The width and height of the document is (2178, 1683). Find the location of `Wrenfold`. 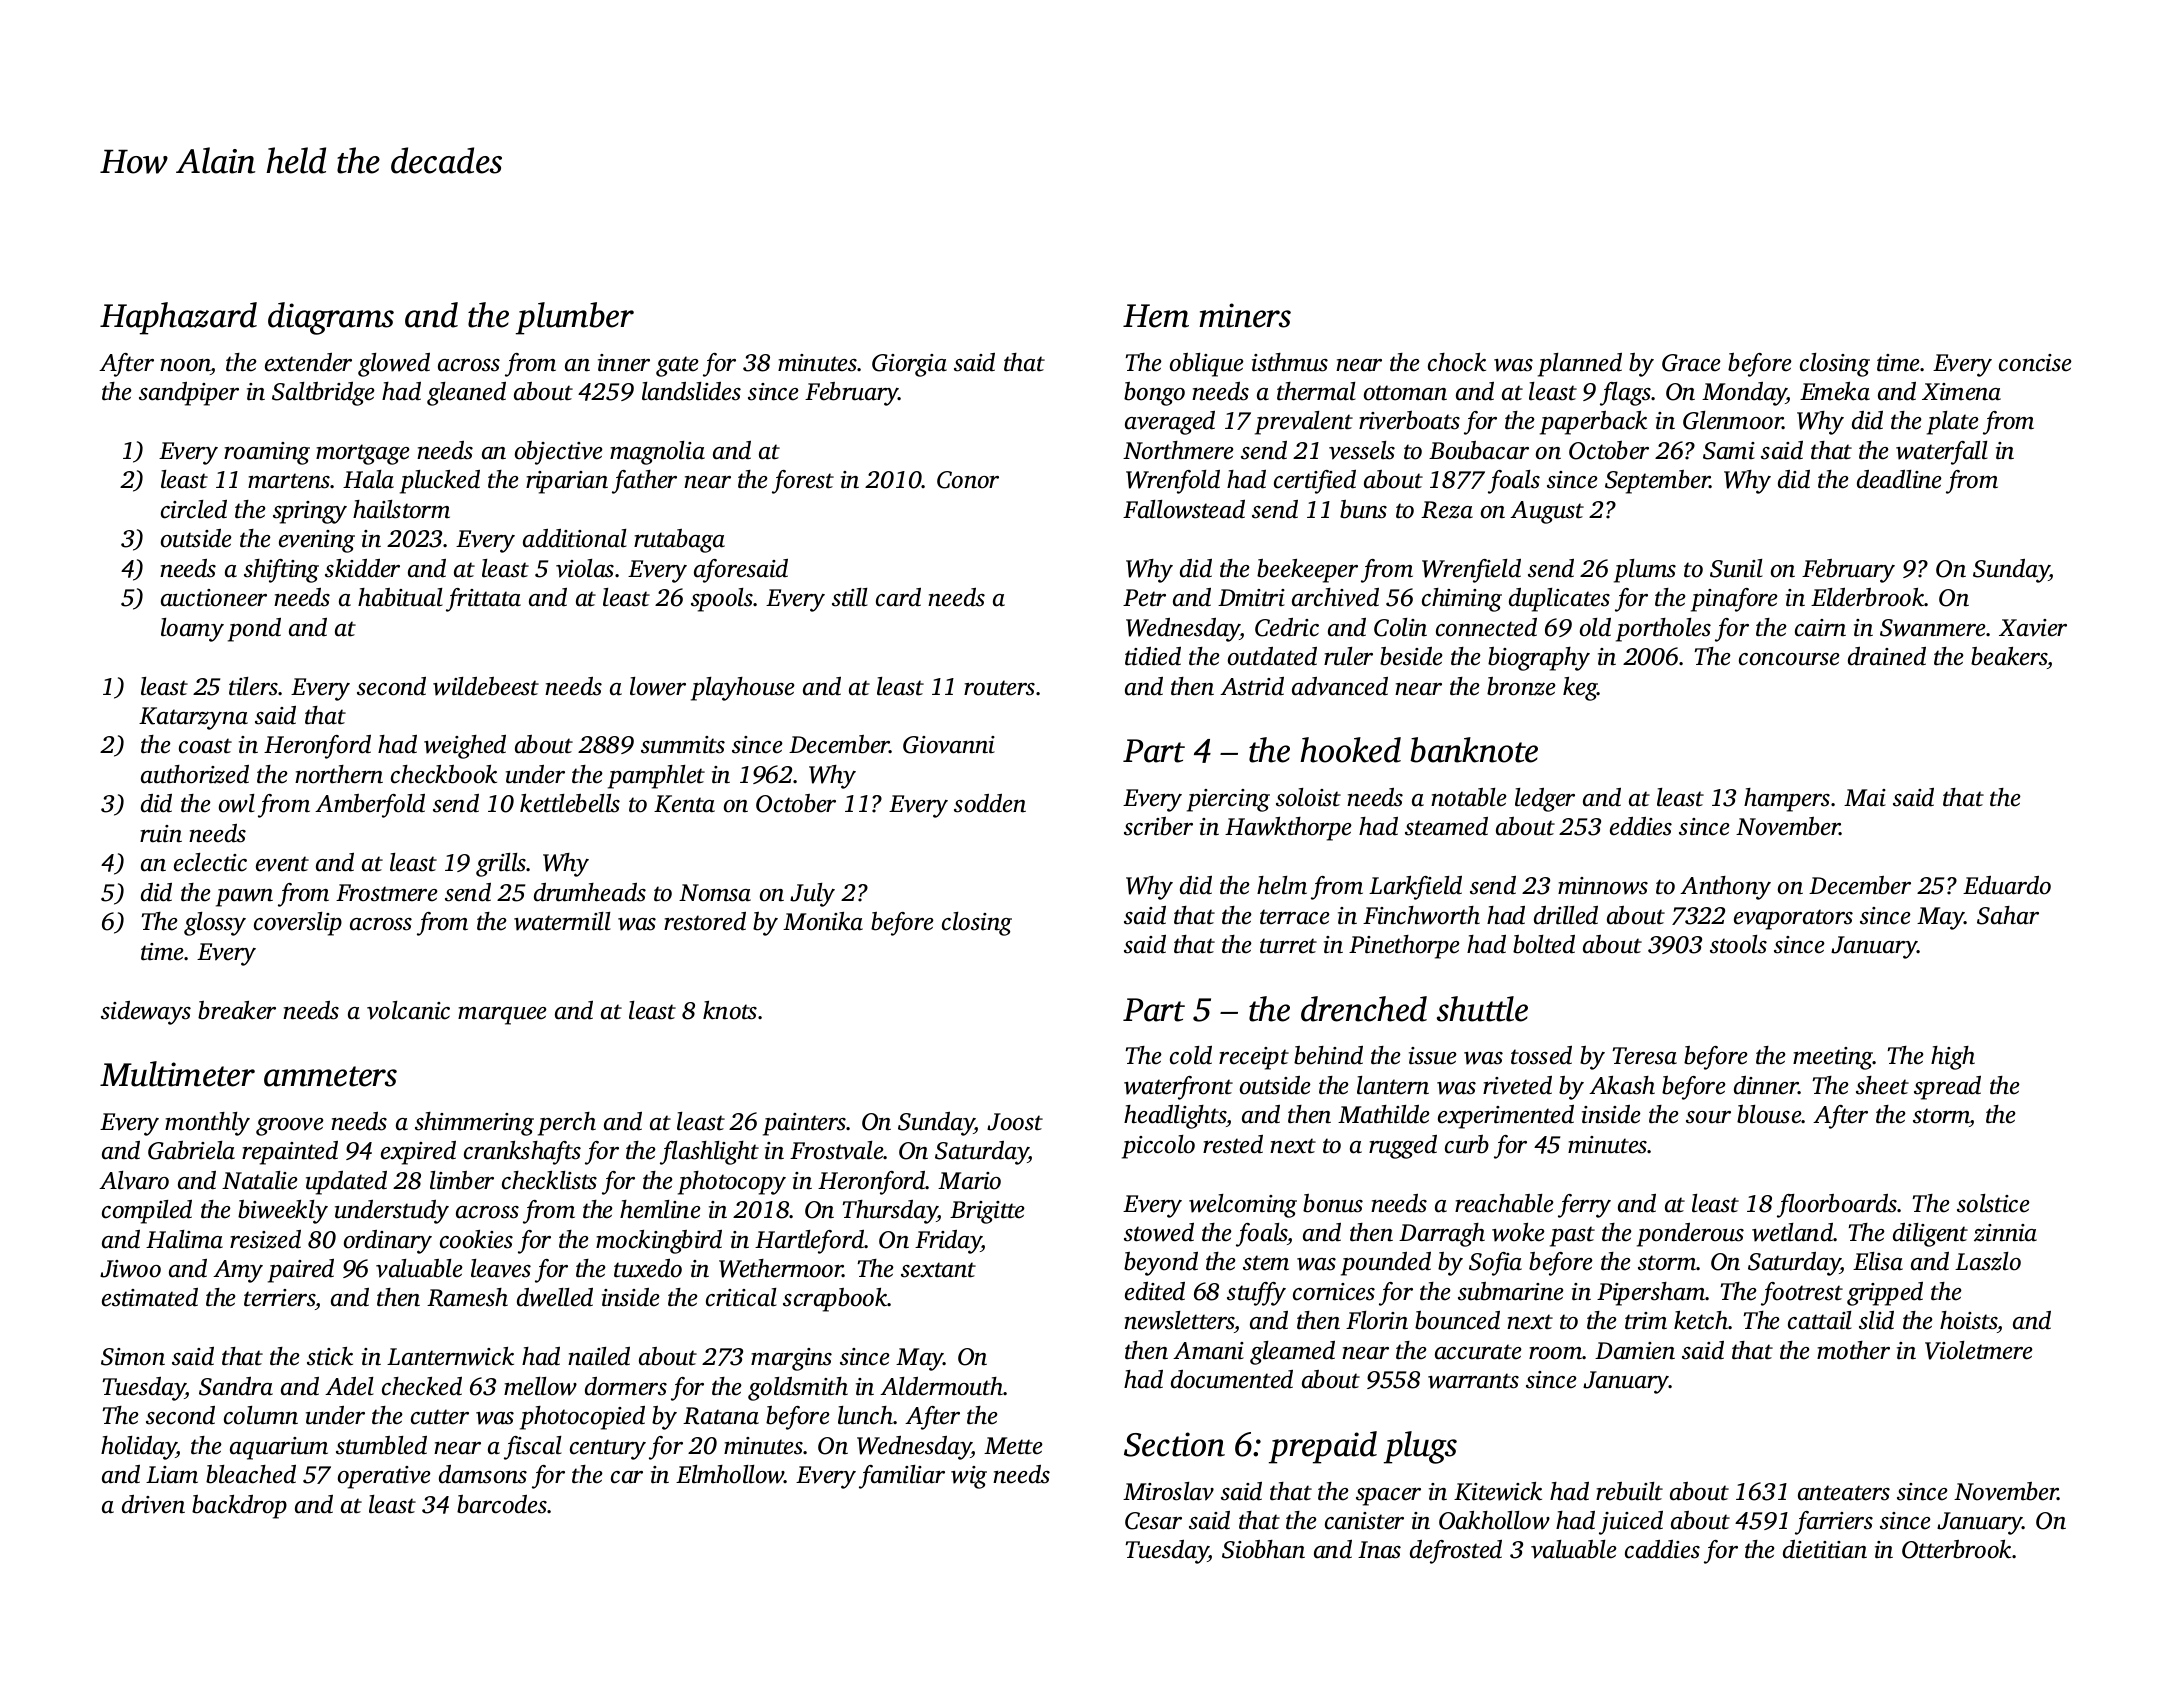

Wrenfold is located at coordinates (1173, 482).
